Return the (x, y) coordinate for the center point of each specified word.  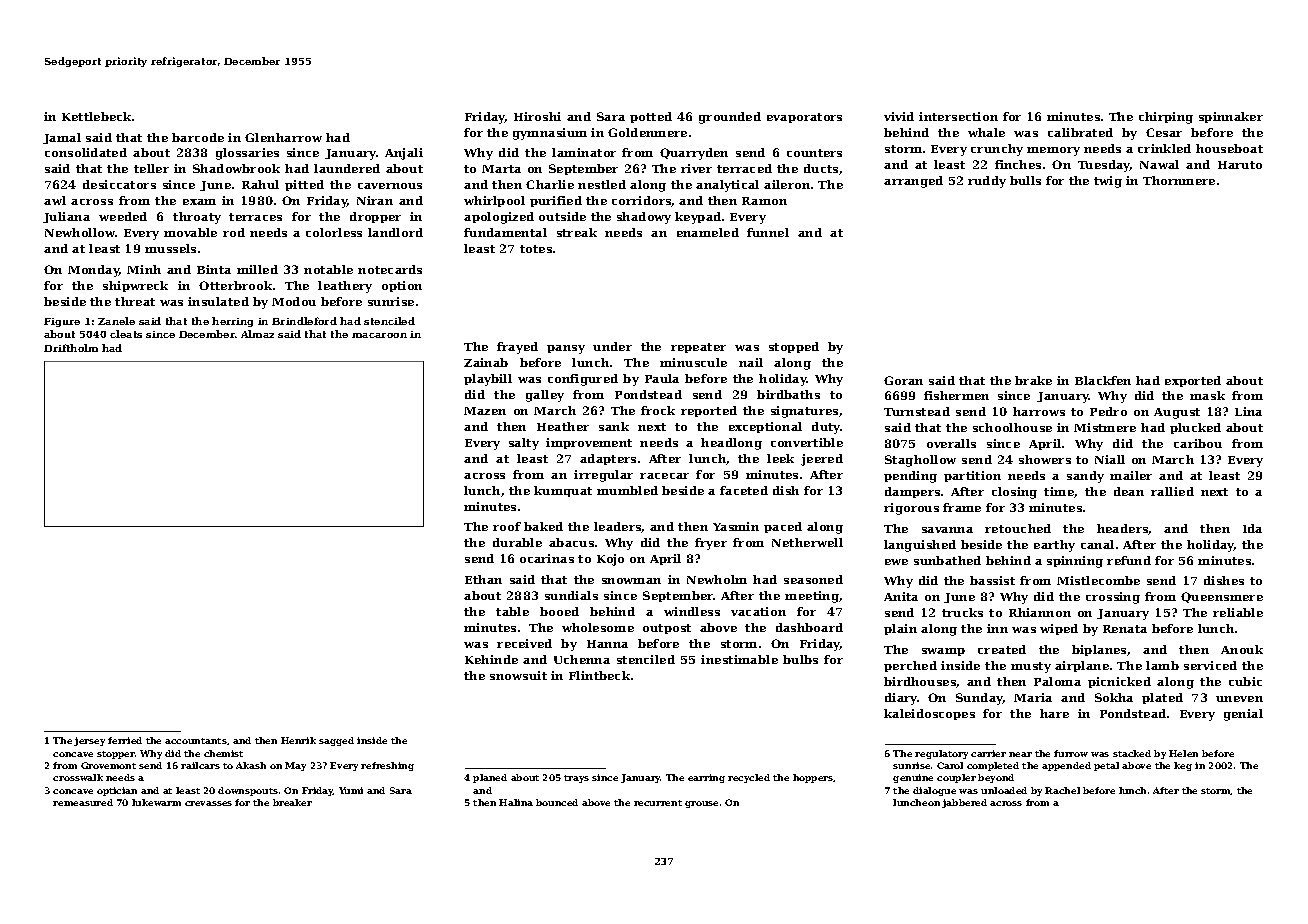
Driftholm (71, 348)
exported (1193, 381)
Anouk (1242, 649)
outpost (667, 629)
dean (1129, 491)
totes (536, 249)
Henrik (298, 740)
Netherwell (807, 542)
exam (199, 202)
